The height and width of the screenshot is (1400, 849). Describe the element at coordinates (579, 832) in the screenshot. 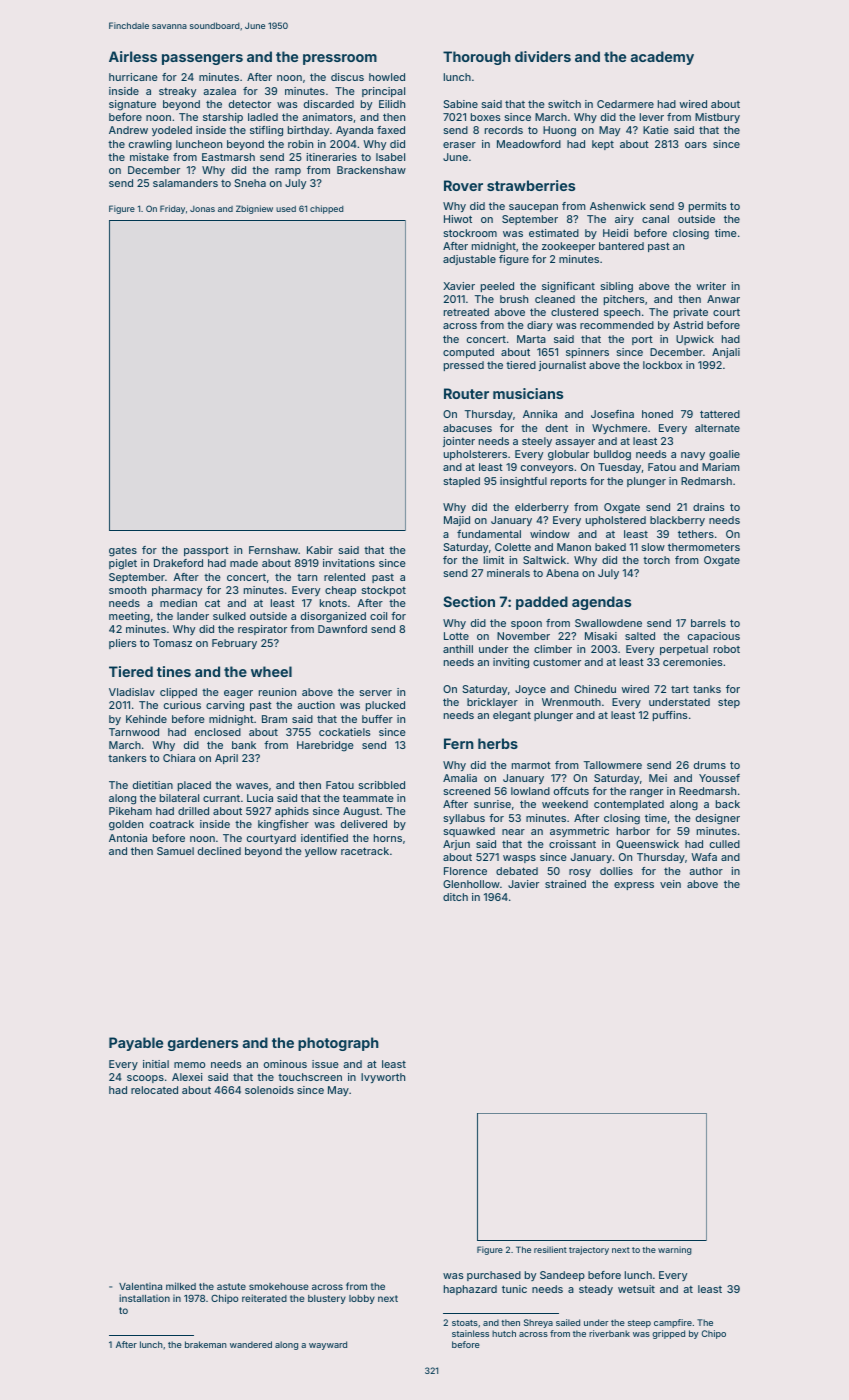

I see `asymmetric` at that location.
